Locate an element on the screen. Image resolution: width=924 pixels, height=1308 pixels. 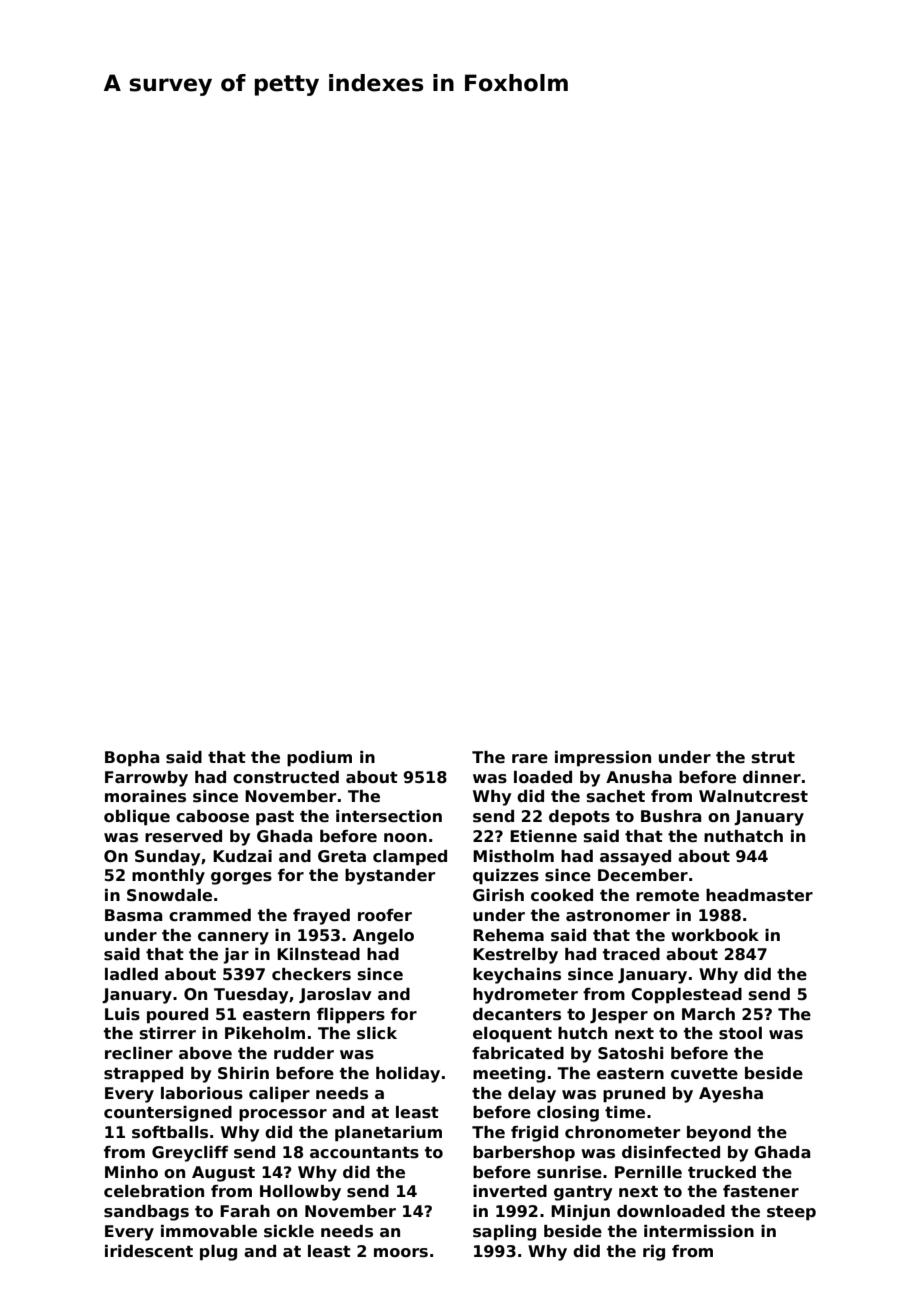
strut is located at coordinates (773, 758).
